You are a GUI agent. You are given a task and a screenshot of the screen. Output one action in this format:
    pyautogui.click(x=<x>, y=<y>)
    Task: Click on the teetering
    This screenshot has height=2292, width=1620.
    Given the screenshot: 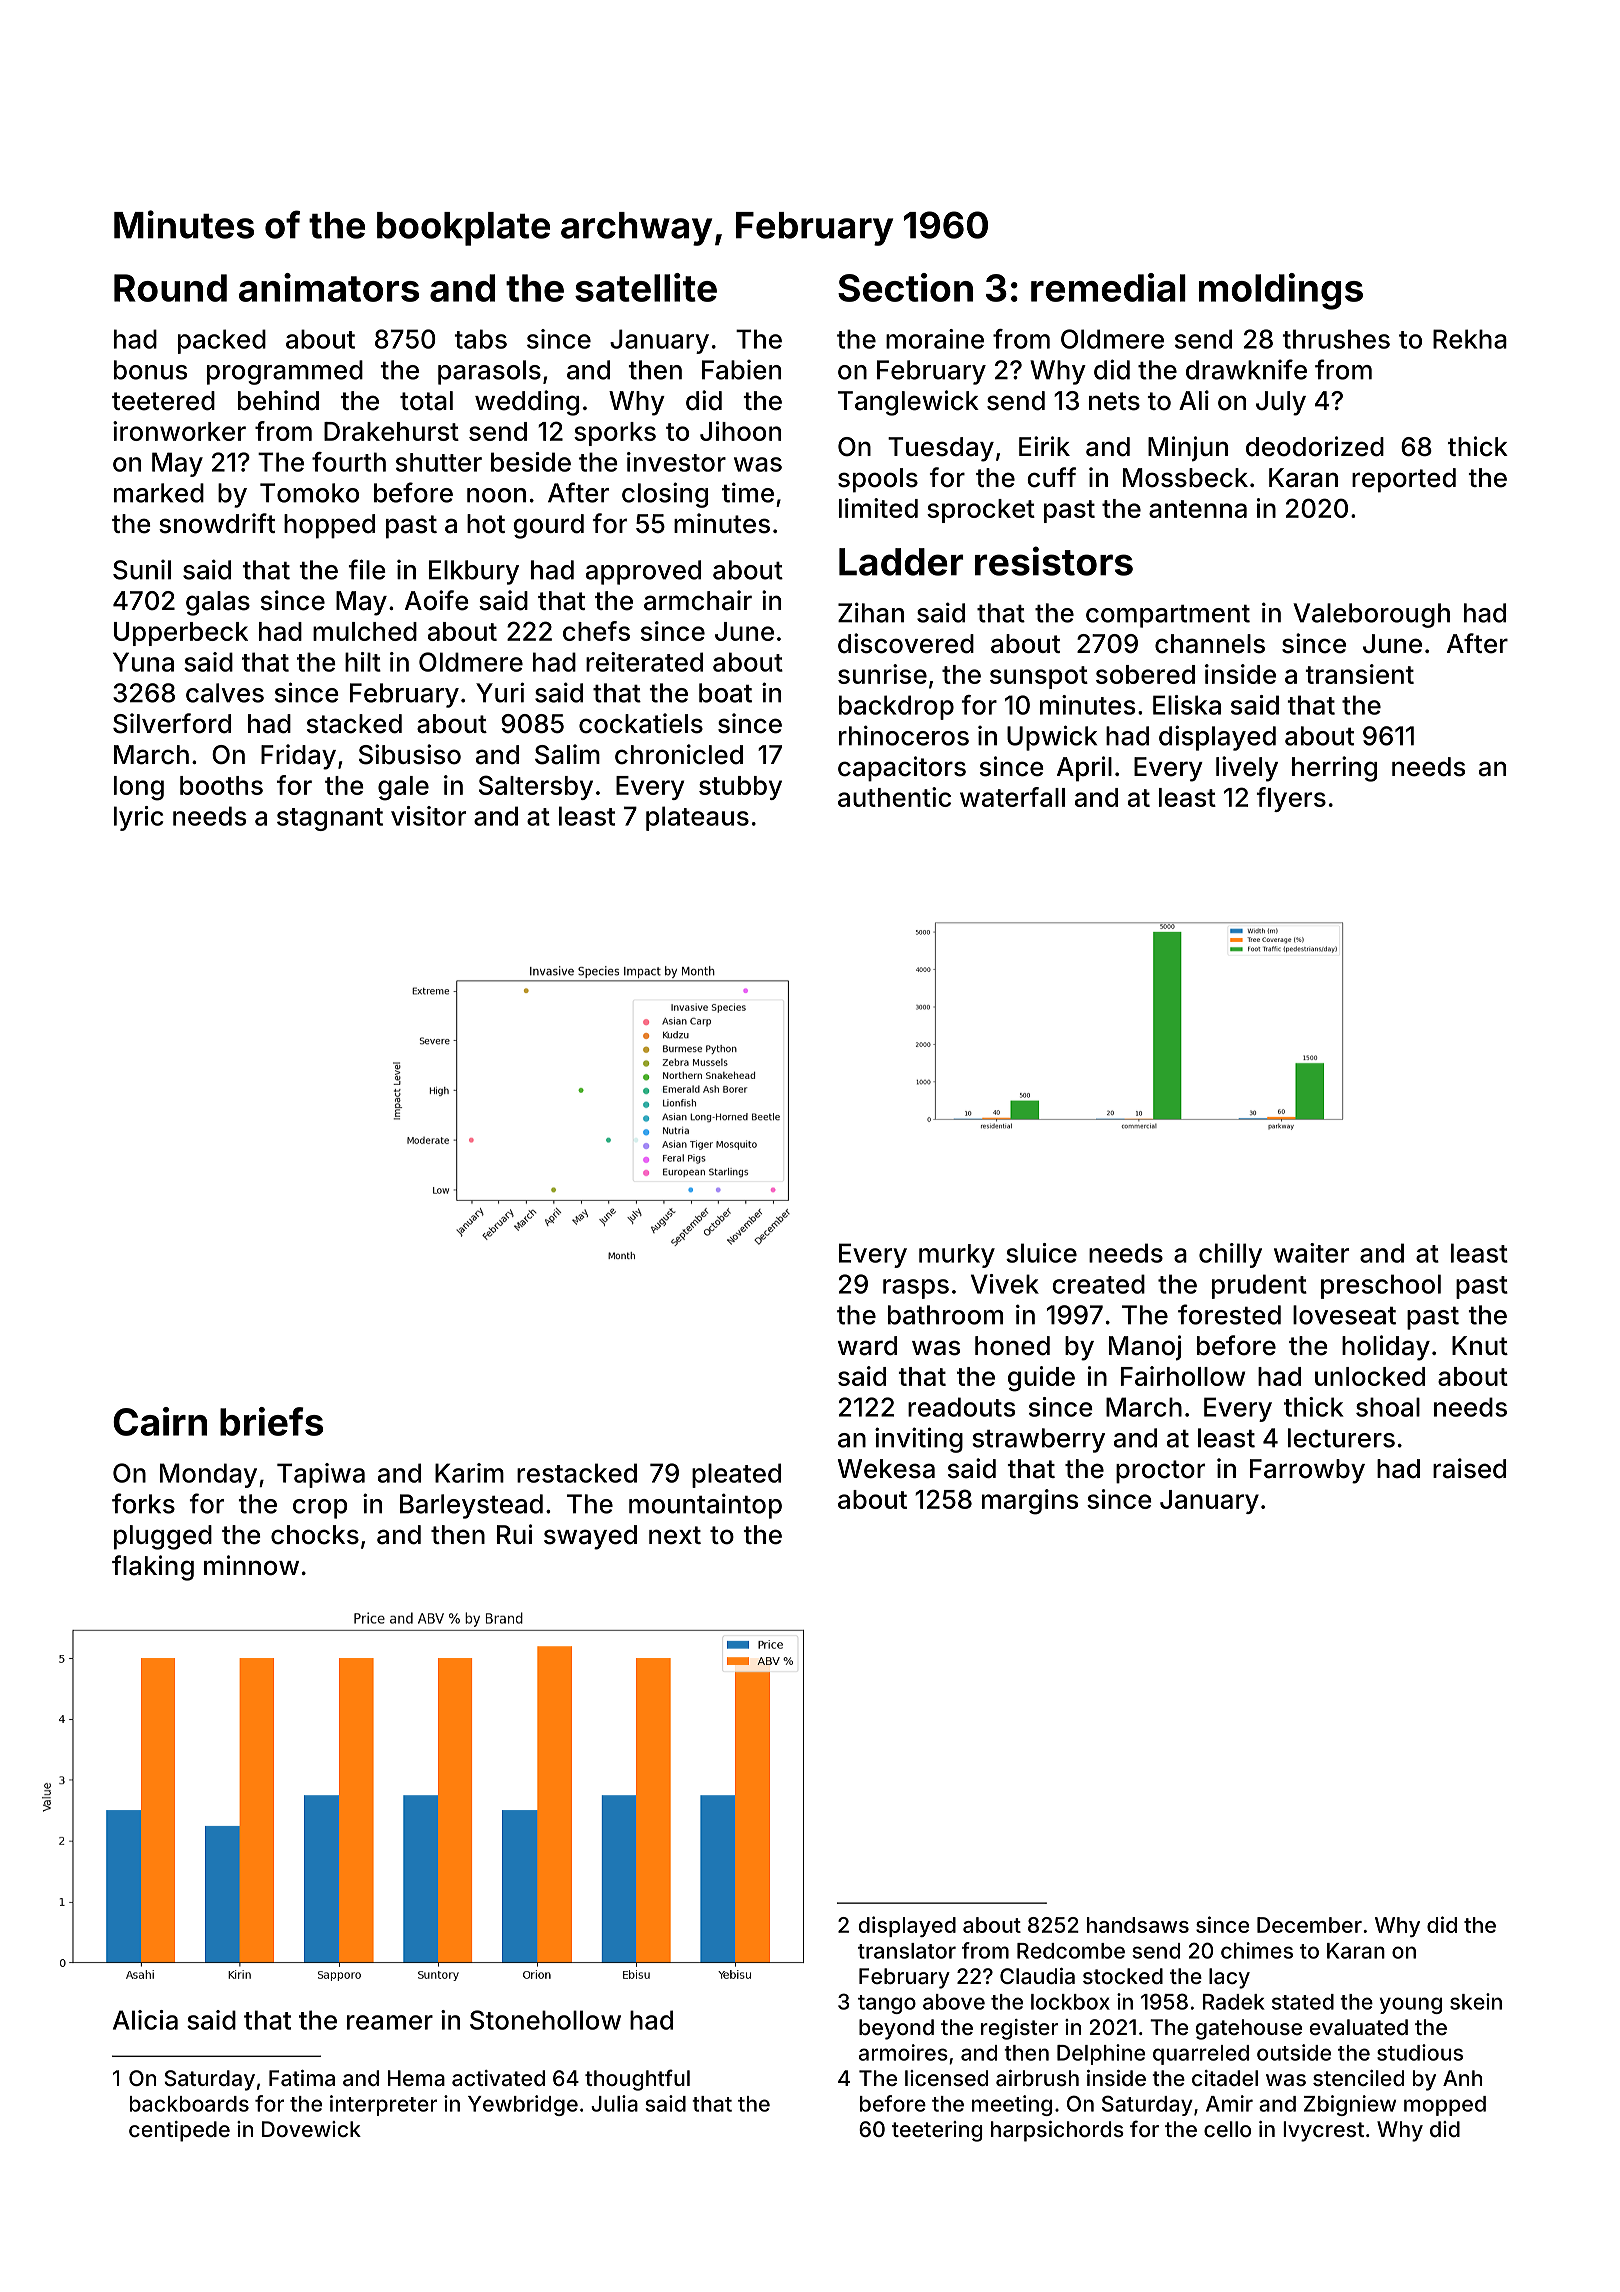 What is the action you would take?
    pyautogui.click(x=937, y=2131)
